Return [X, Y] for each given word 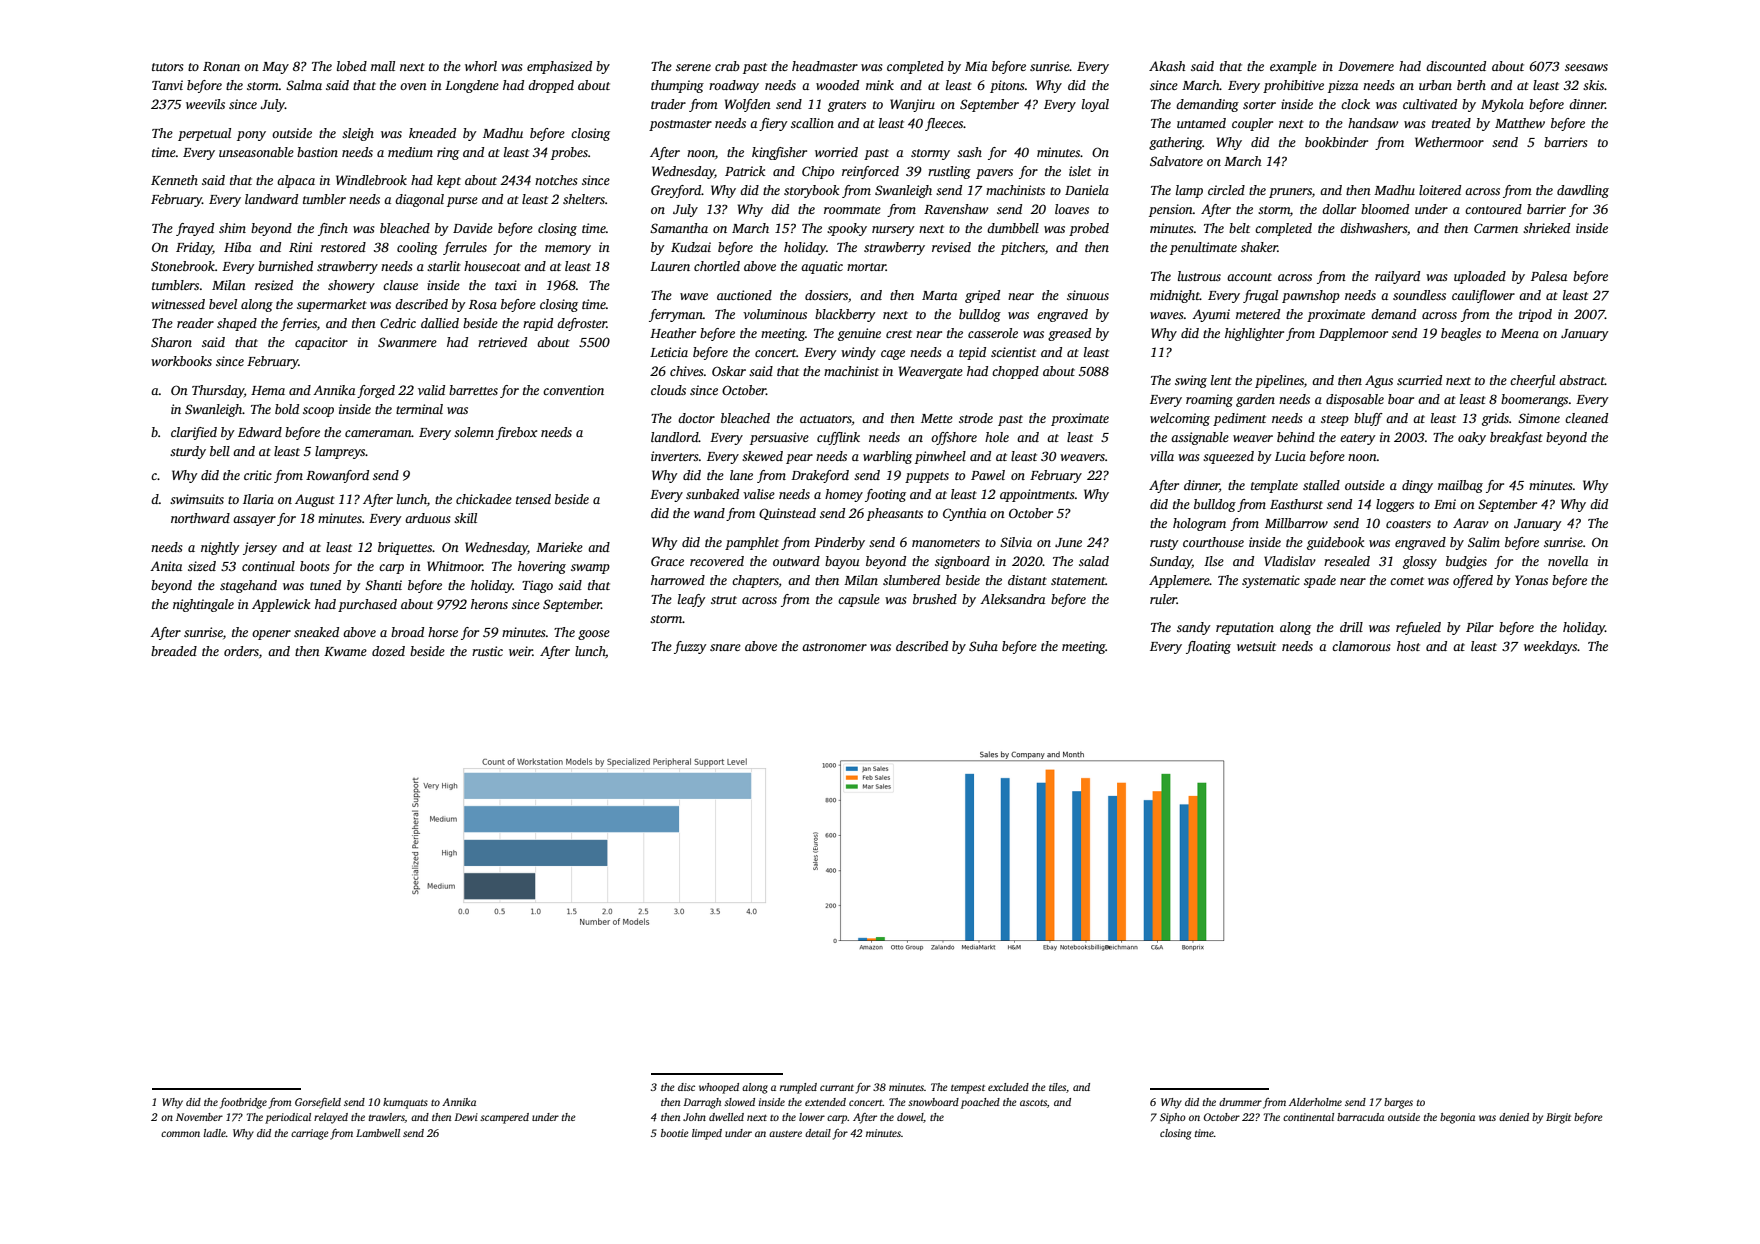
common [180, 1134]
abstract [1582, 380]
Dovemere [1366, 66]
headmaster [825, 66]
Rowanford [337, 476]
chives [687, 371]
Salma [304, 85]
